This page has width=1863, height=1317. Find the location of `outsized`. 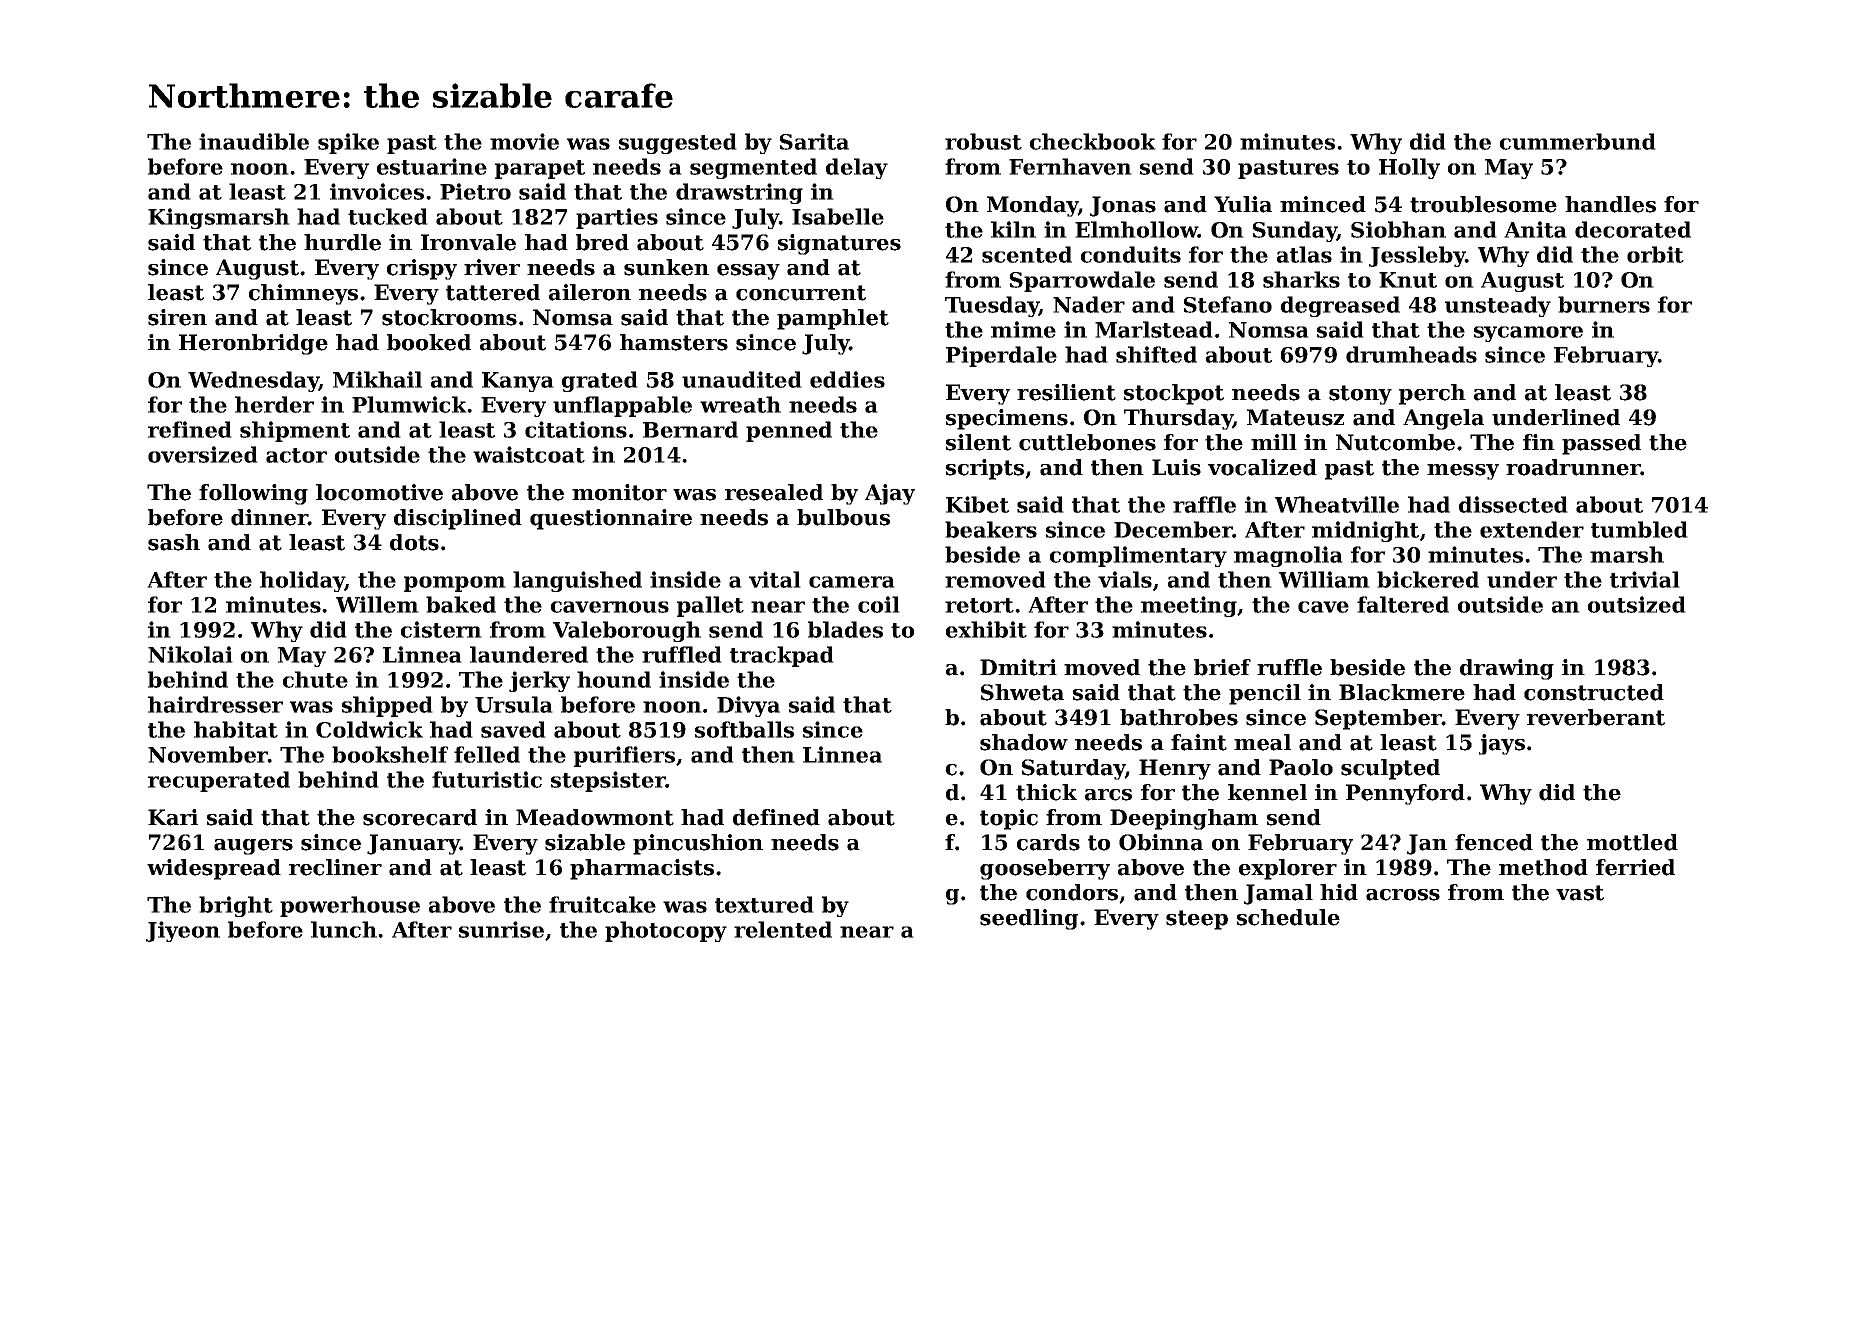

outsized is located at coordinates (1637, 604).
